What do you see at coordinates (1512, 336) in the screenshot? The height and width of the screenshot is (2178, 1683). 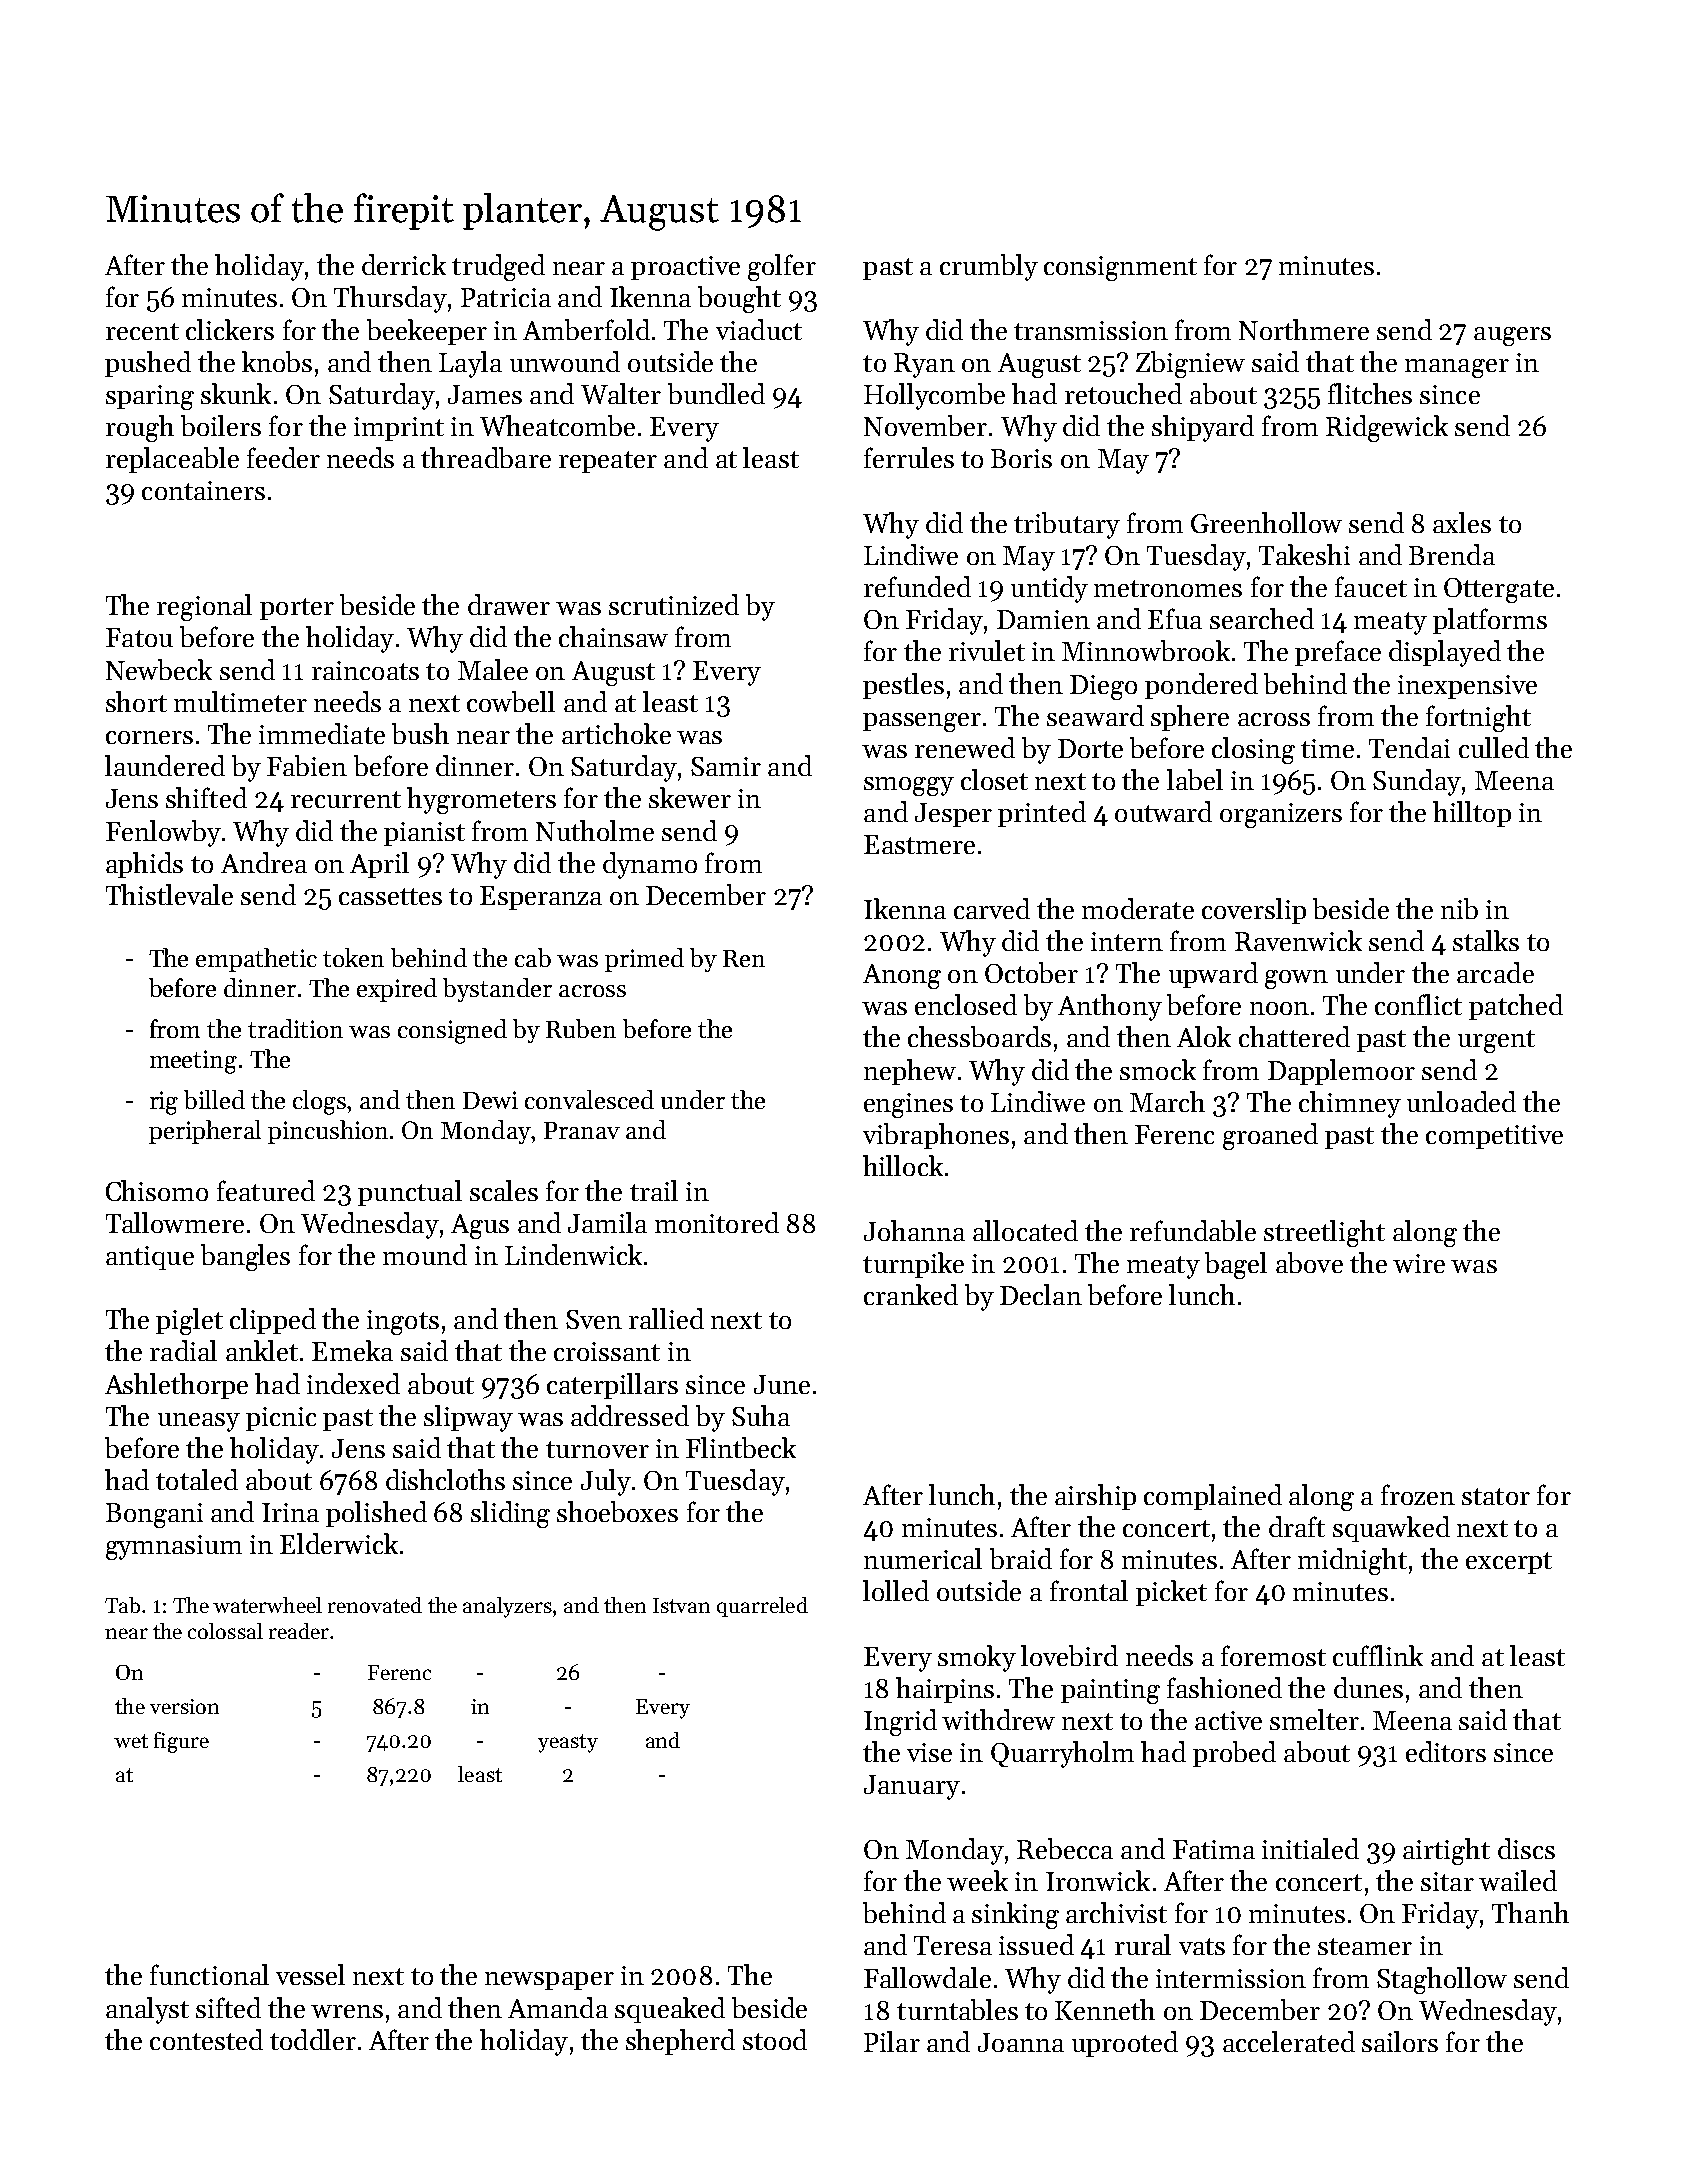 I see `augers` at bounding box center [1512, 336].
